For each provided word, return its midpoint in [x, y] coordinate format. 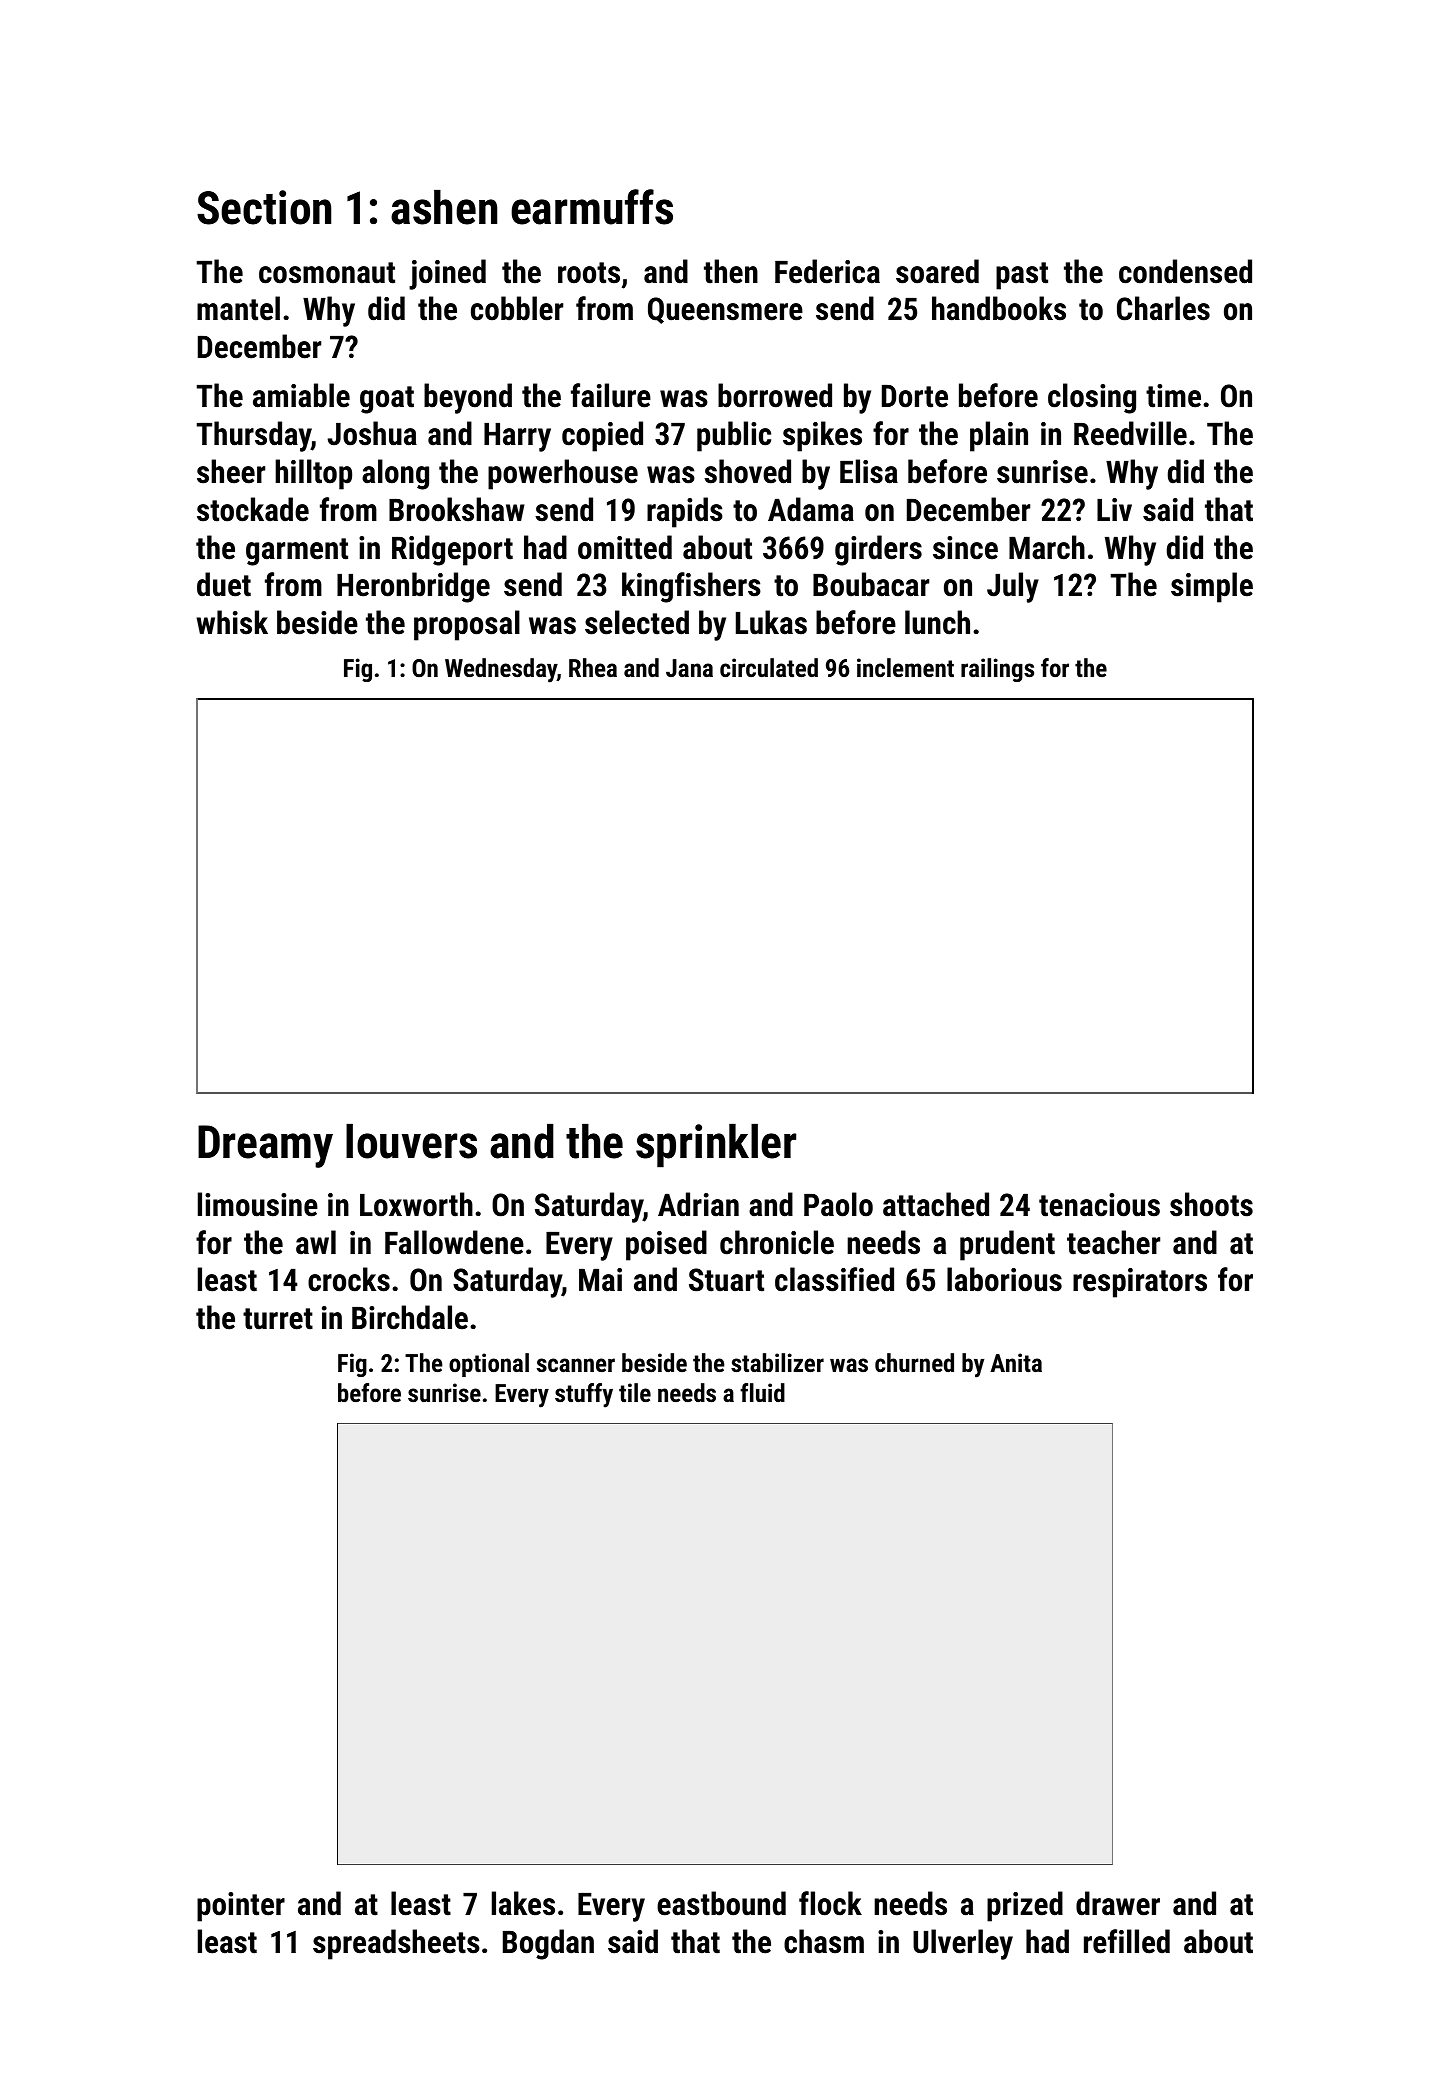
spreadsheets [396, 1944]
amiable [301, 395]
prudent [1007, 1245]
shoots [1211, 1204]
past [1022, 276]
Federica [827, 271]
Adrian [698, 1204]
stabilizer [777, 1362]
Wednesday [501, 670]
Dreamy [265, 1146]
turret [278, 1319]
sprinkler [716, 1145]
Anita [1016, 1362]
